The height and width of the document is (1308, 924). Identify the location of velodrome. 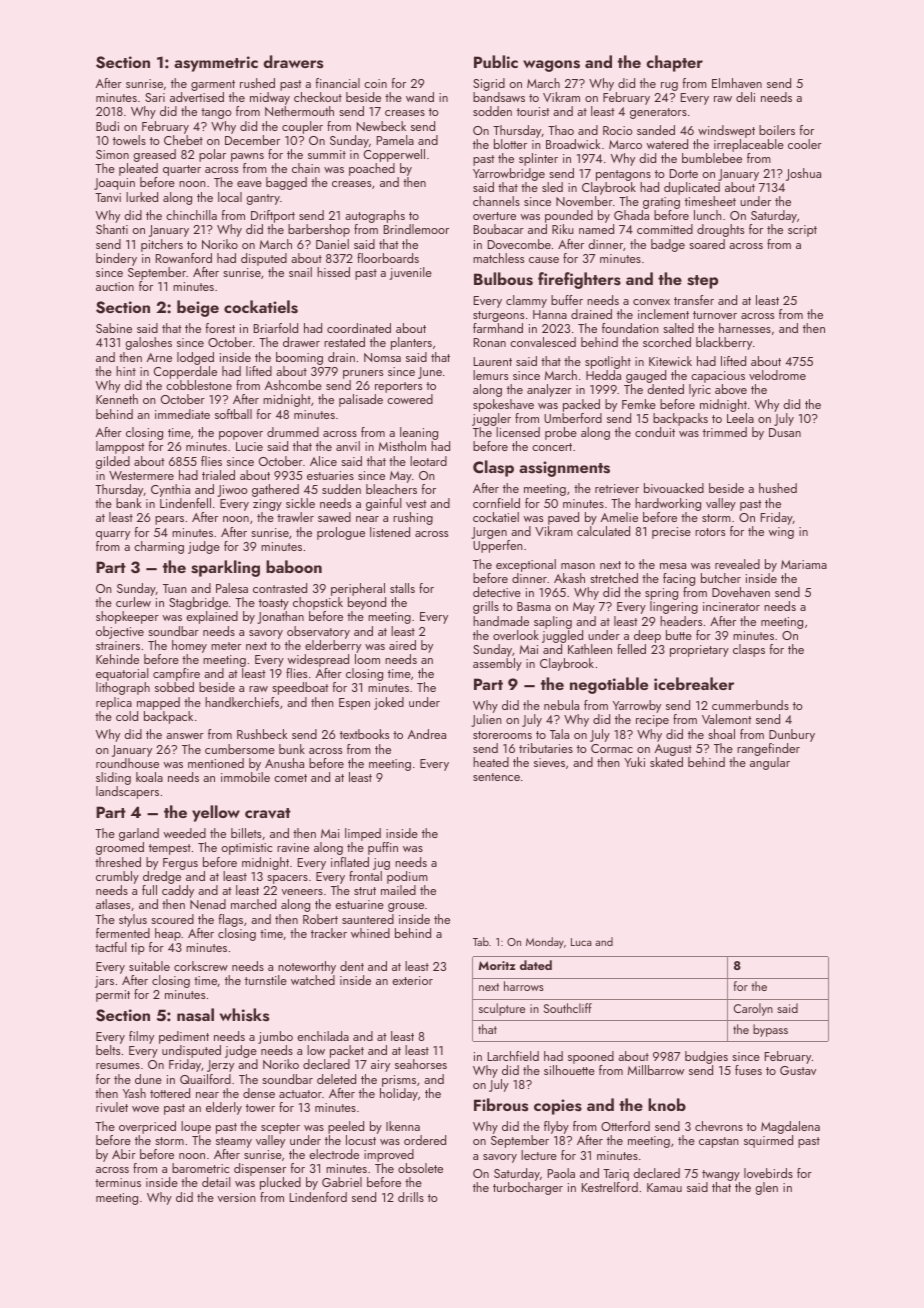
(777, 375).
